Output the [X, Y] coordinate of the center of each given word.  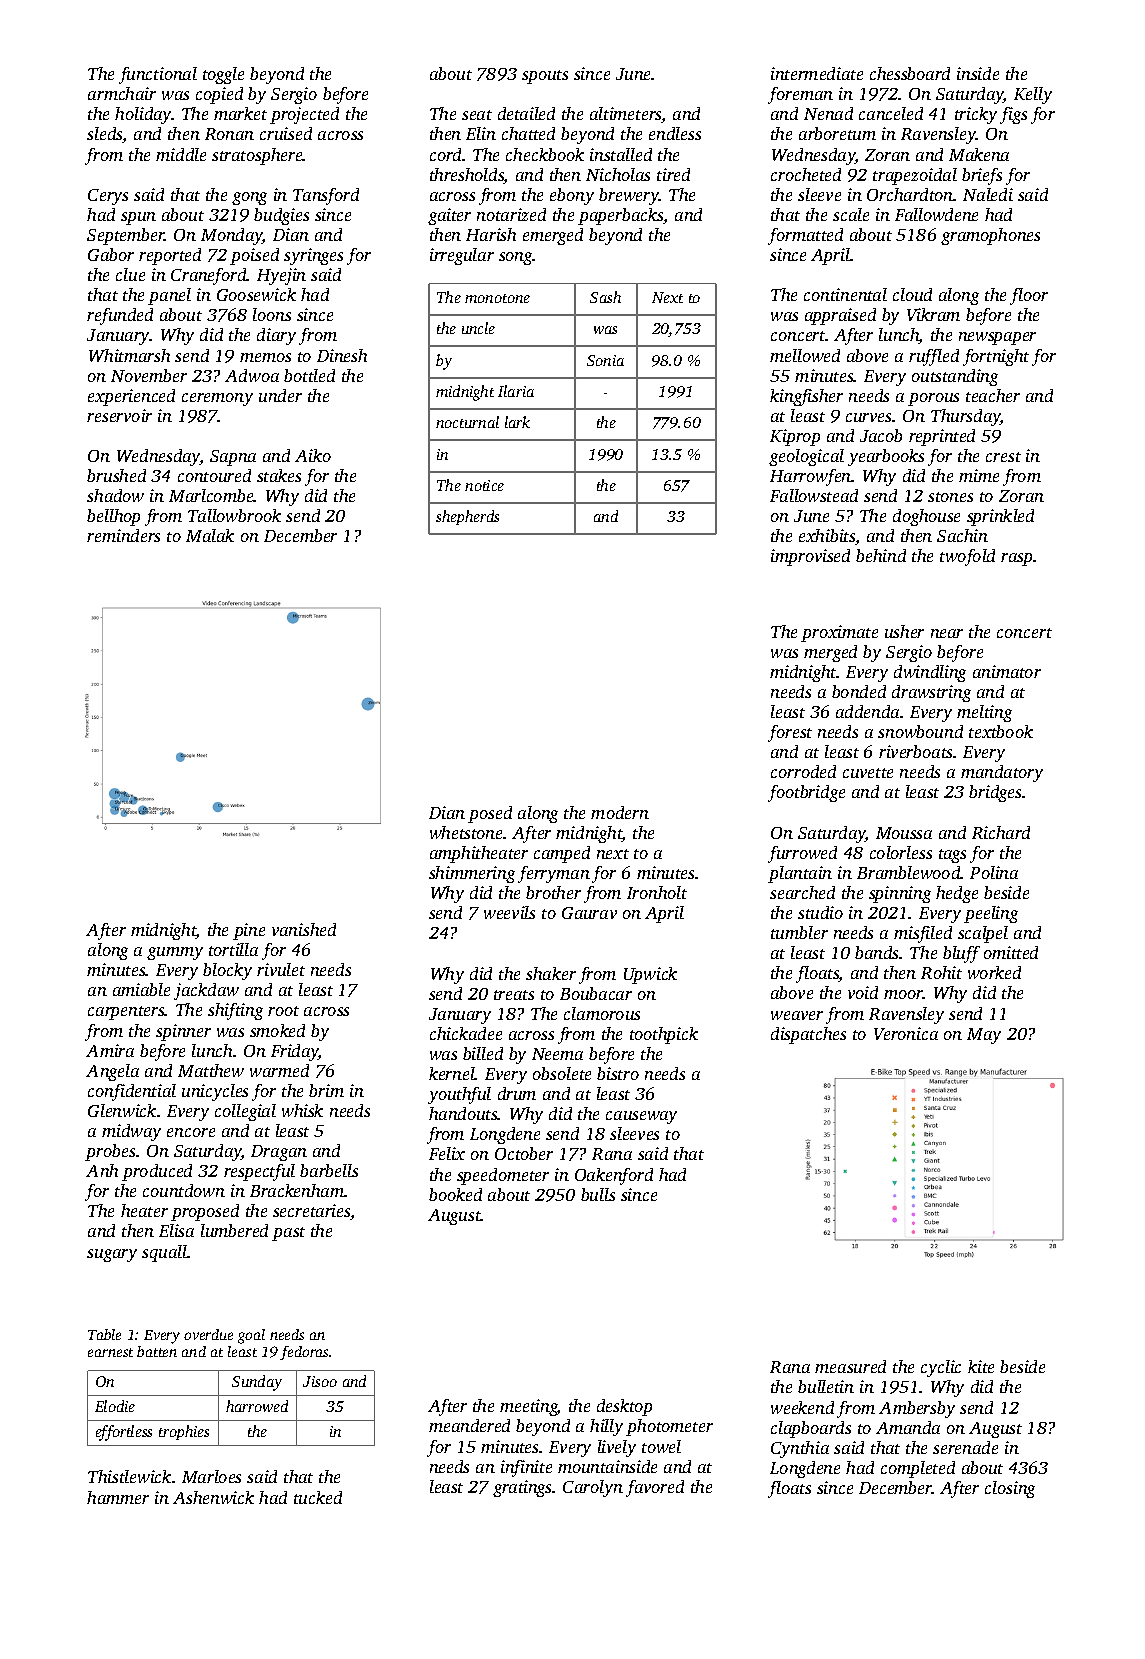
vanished [304, 929]
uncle [478, 328]
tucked [318, 1497]
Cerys [108, 197]
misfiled [923, 934]
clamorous [602, 1013]
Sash [605, 297]
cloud [912, 294]
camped [562, 854]
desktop [624, 1407]
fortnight [996, 357]
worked [994, 972]
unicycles [215, 1092]
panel [169, 296]
